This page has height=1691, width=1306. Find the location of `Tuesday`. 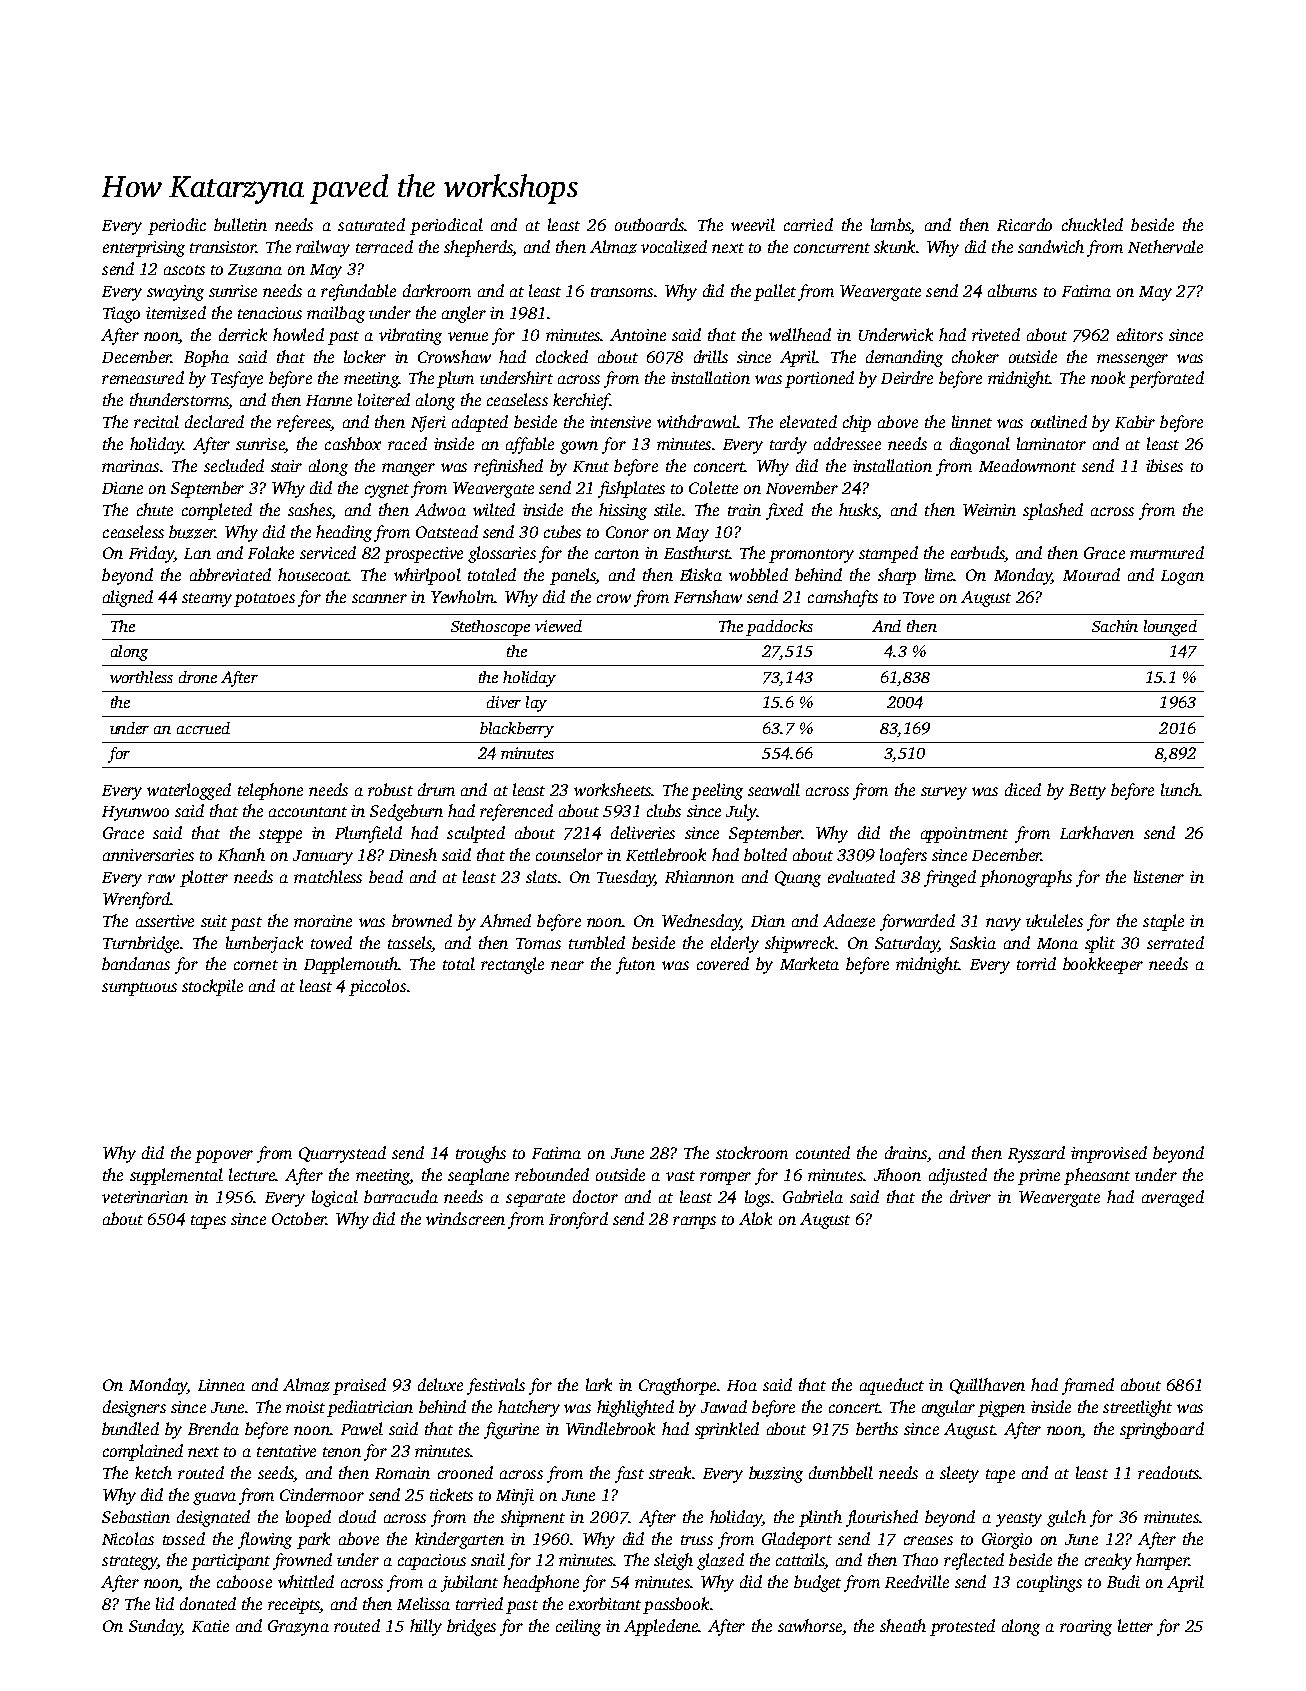

Tuesday is located at coordinates (625, 878).
